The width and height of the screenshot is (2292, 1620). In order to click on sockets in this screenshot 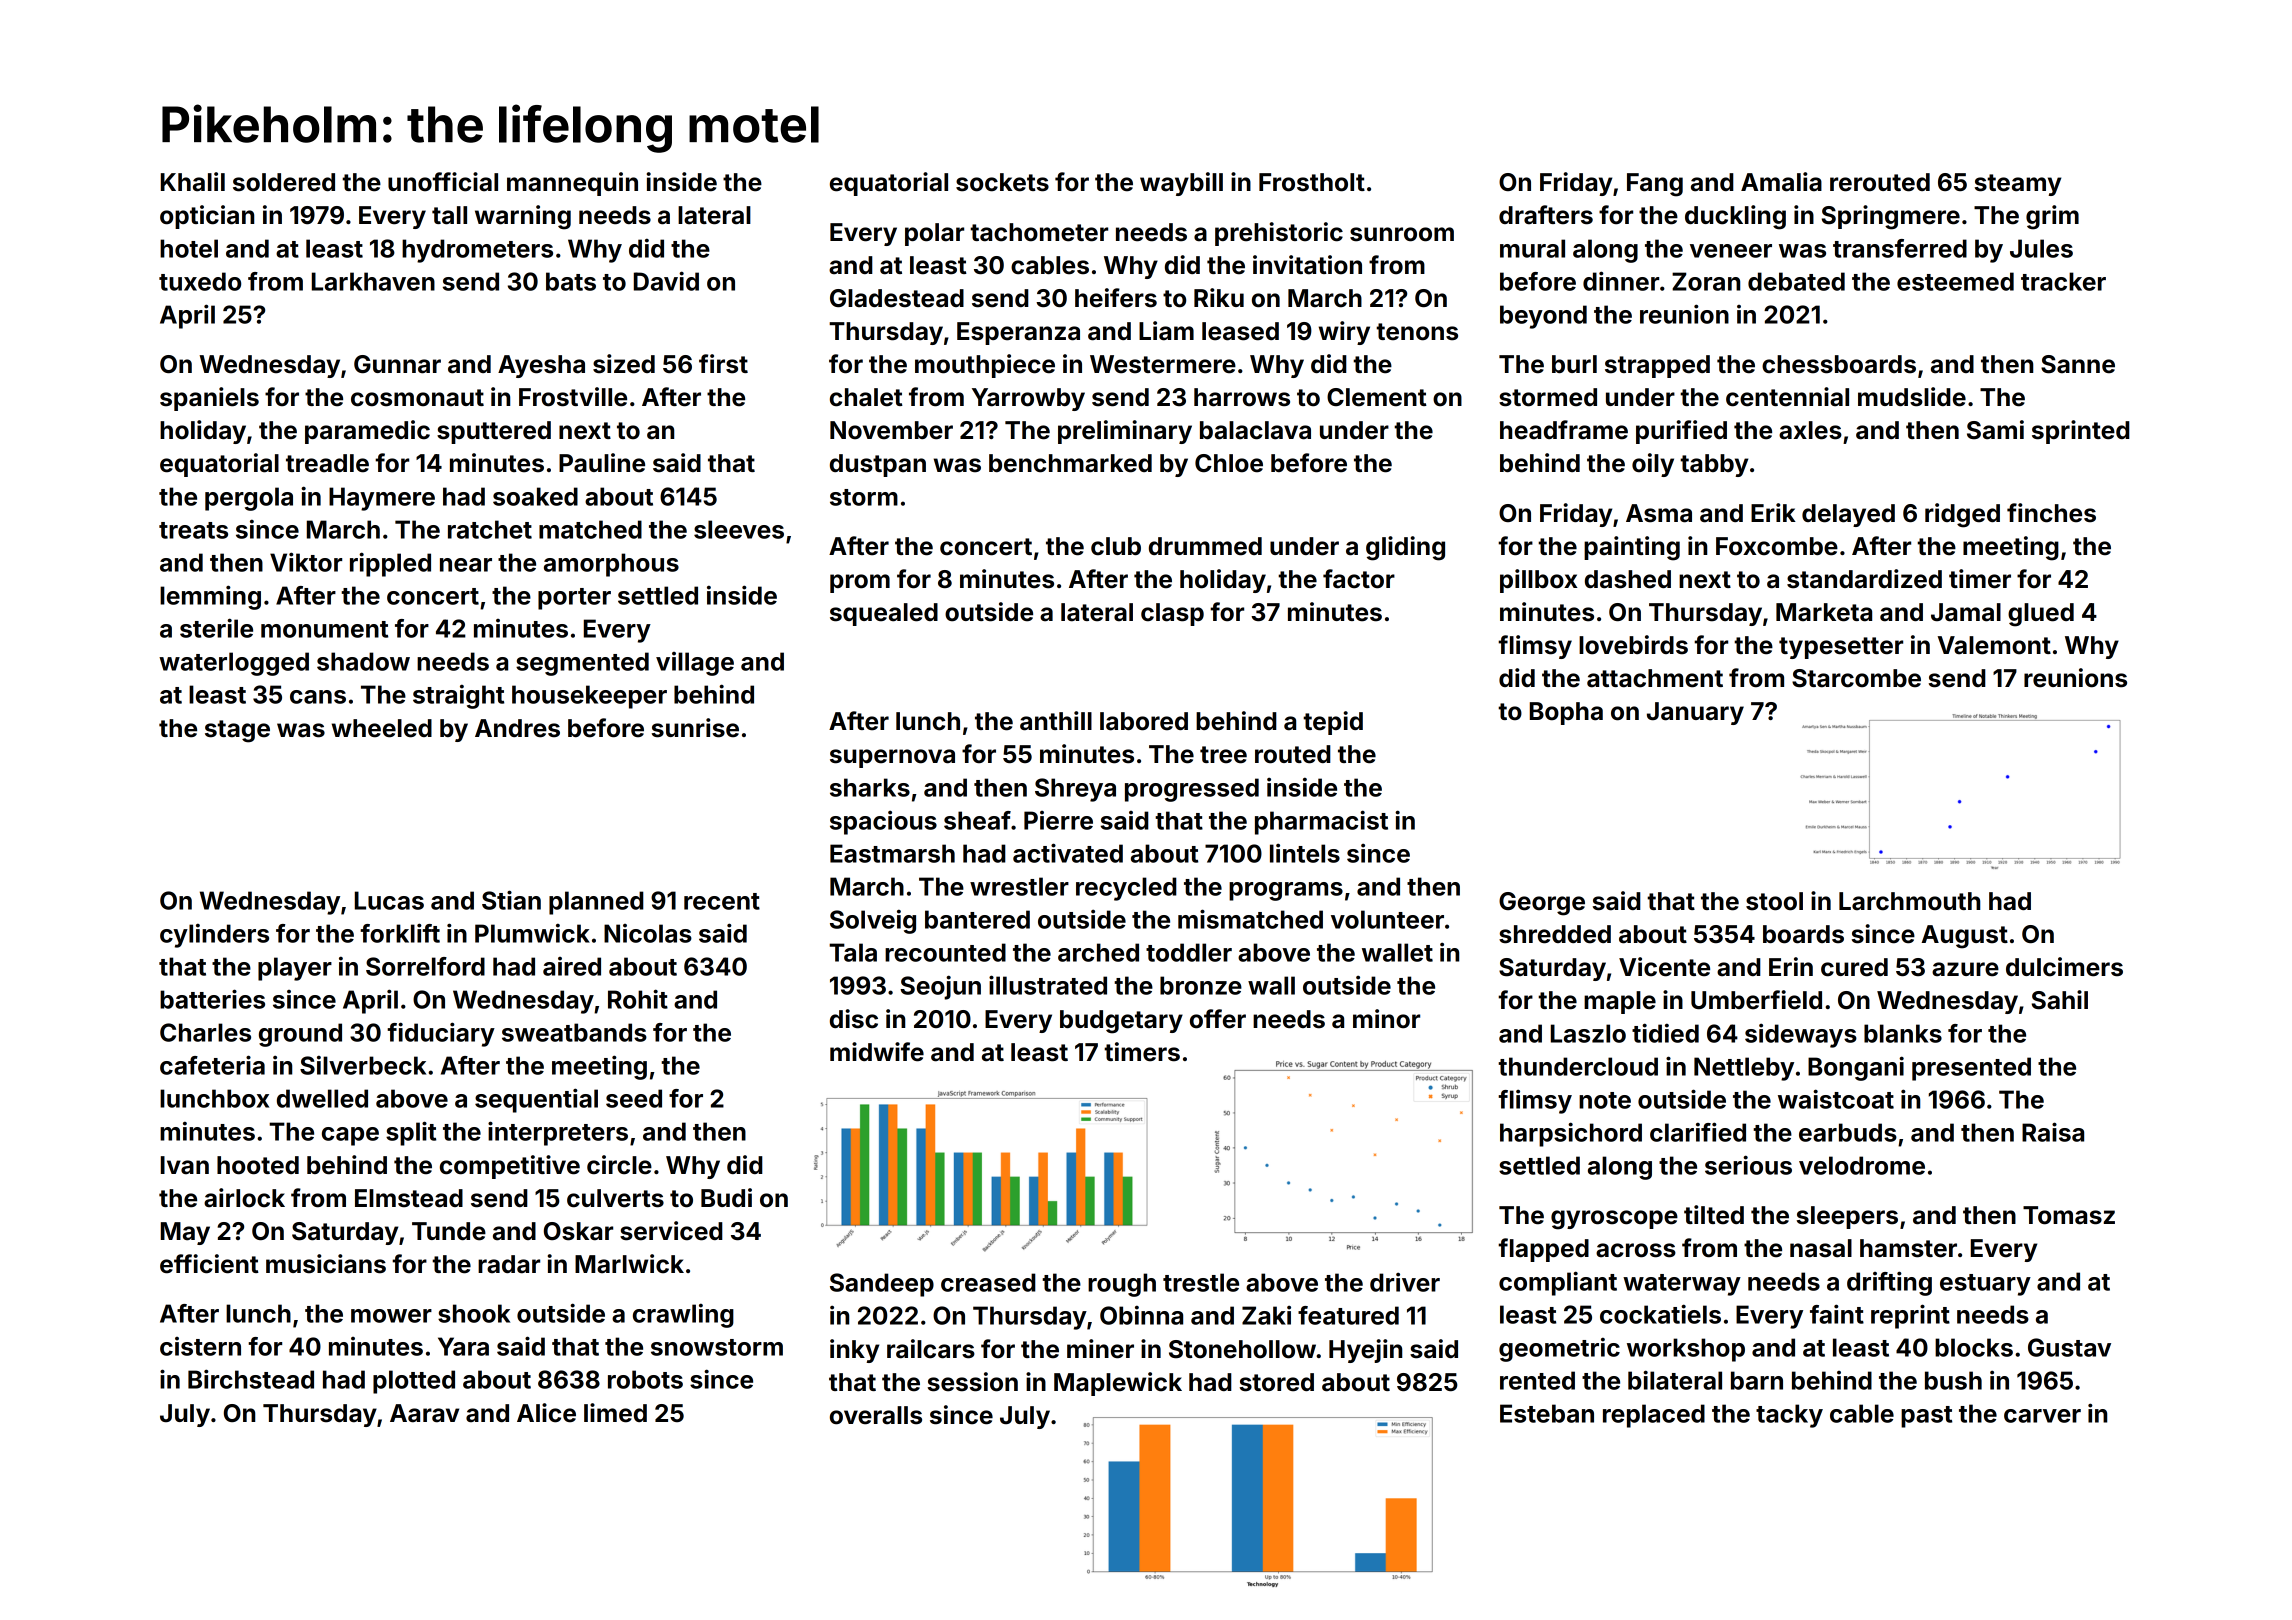, I will do `click(1002, 182)`.
